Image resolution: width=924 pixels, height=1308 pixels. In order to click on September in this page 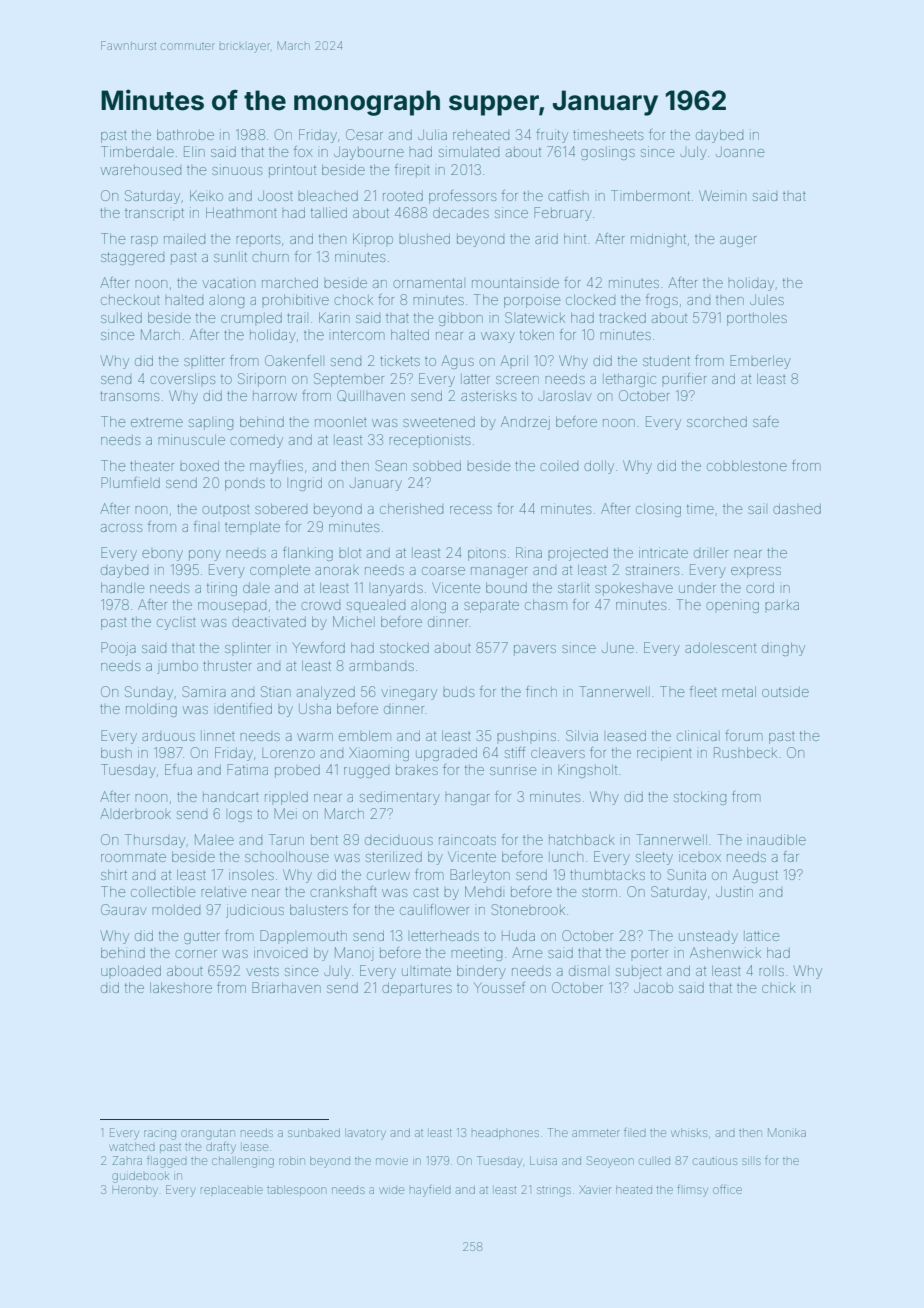, I will do `click(349, 380)`.
